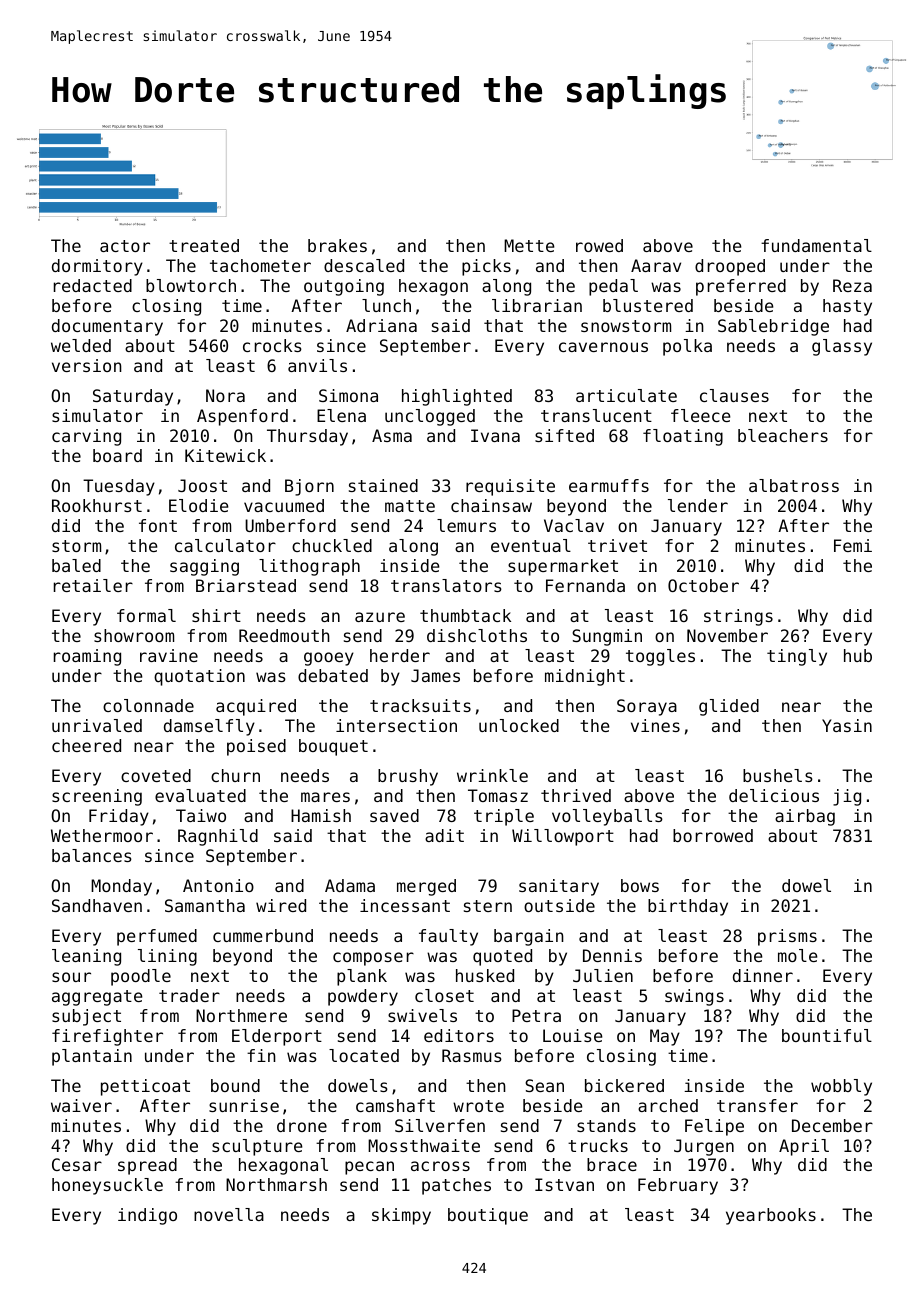  What do you see at coordinates (741, 287) in the page?
I see `preferred` at bounding box center [741, 287].
